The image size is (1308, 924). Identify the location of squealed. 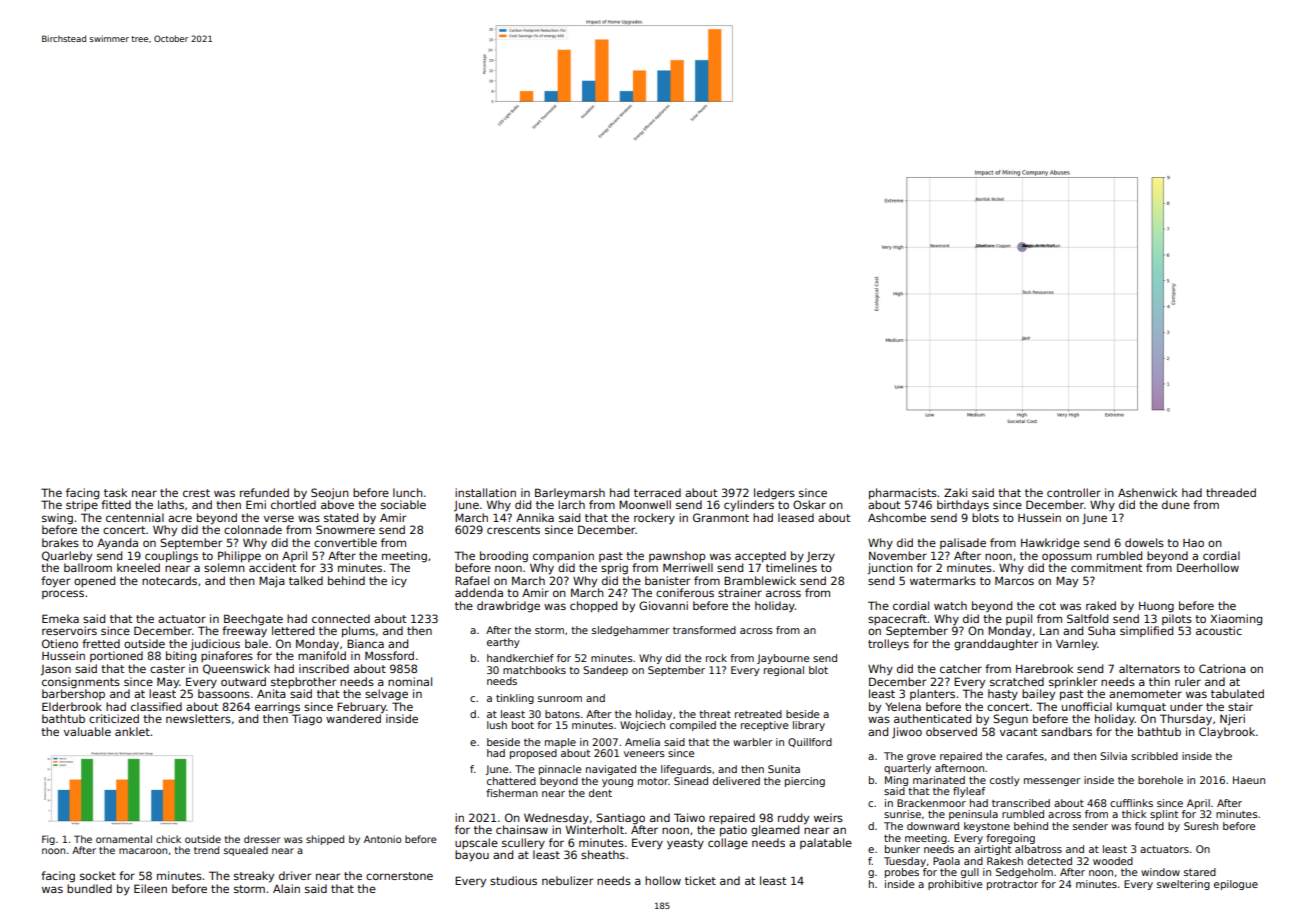
(246, 851).
